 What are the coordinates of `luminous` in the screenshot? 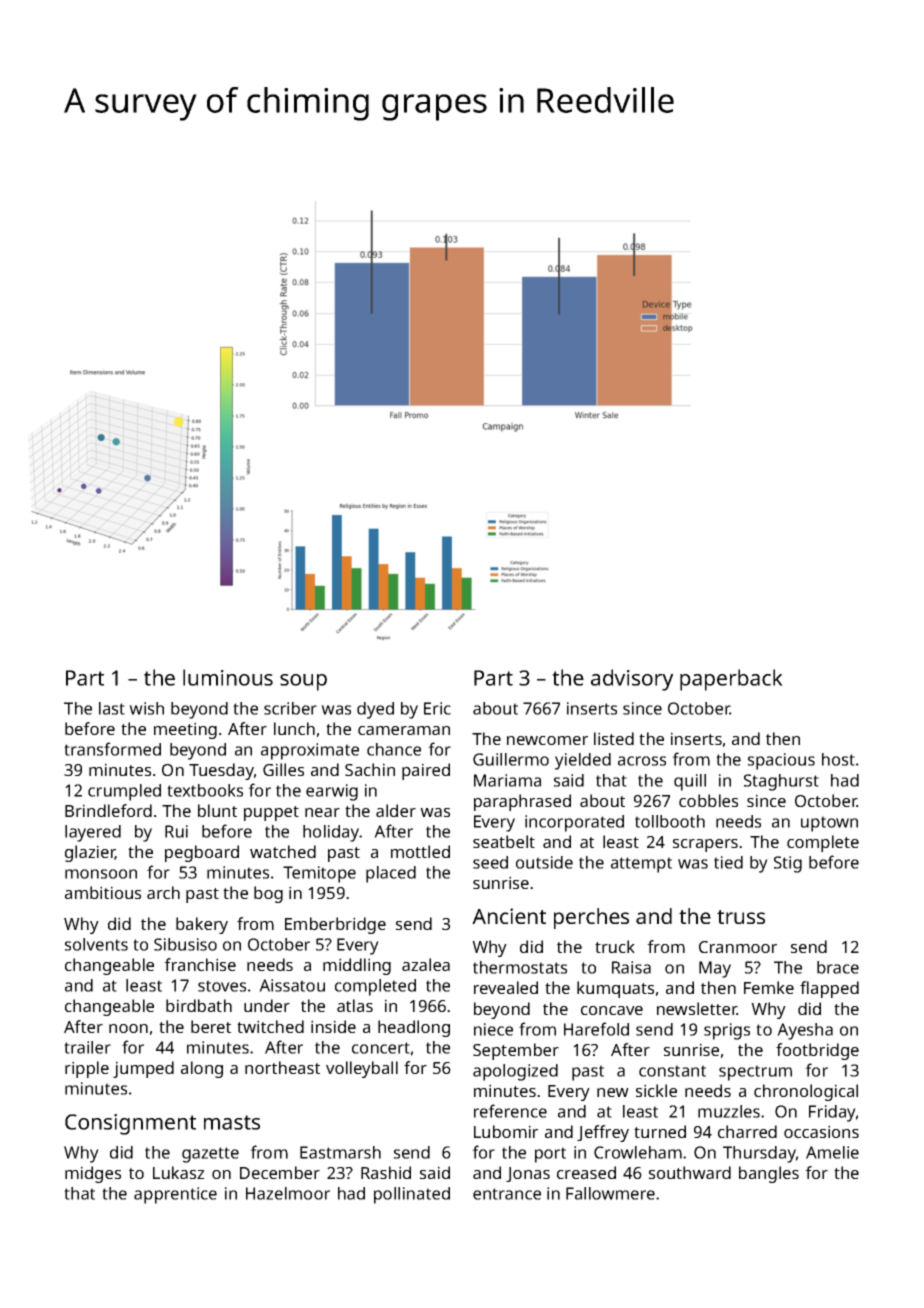 It's located at (228, 677).
